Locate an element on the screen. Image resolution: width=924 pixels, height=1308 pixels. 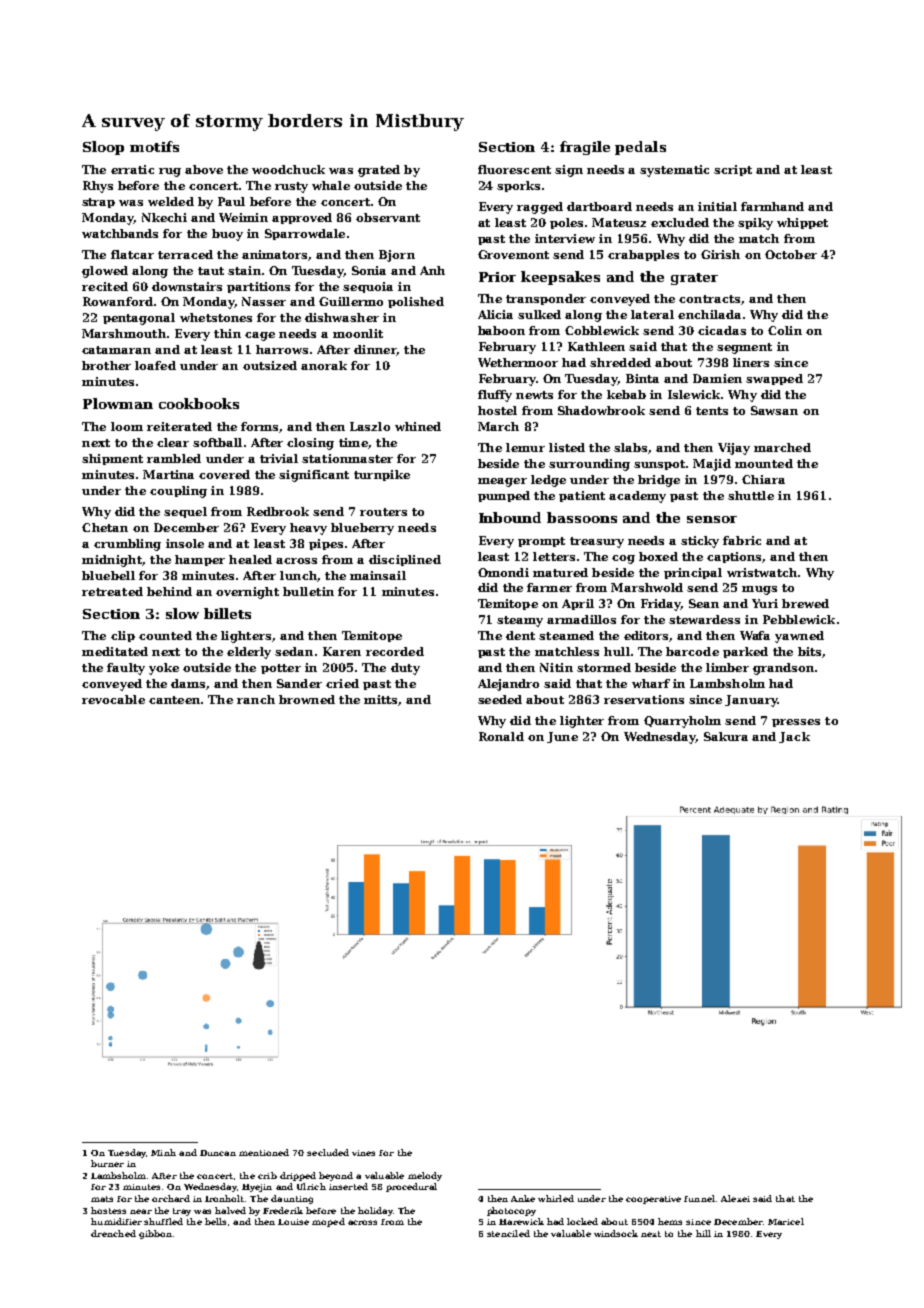
woodchuck is located at coordinates (288, 169).
